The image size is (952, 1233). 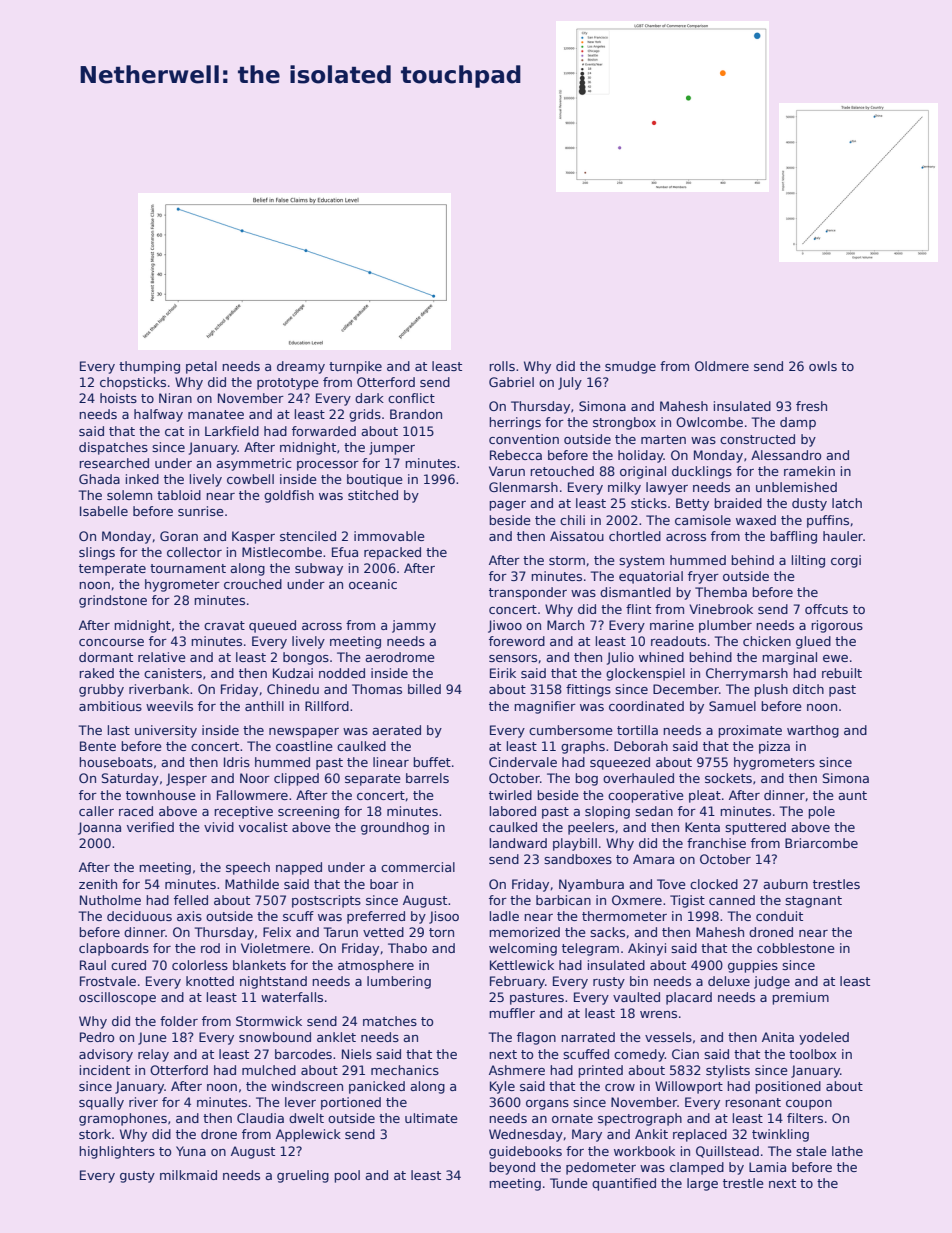 I want to click on jammy, so click(x=414, y=626).
